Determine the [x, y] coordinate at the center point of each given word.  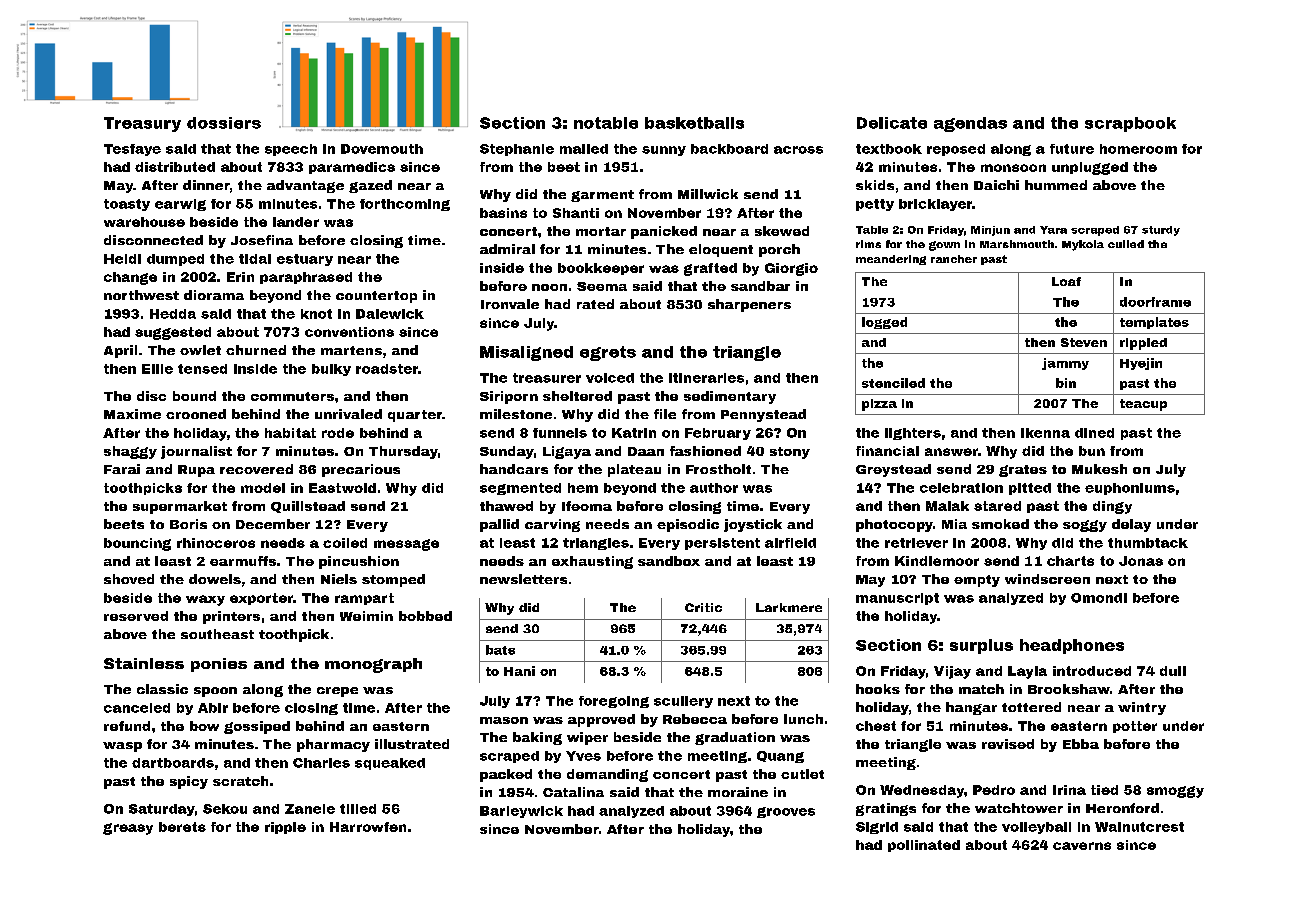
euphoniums [1130, 489]
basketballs [694, 123]
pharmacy [333, 745]
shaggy [130, 452]
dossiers [224, 123]
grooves [786, 812]
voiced [610, 378]
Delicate [892, 123]
